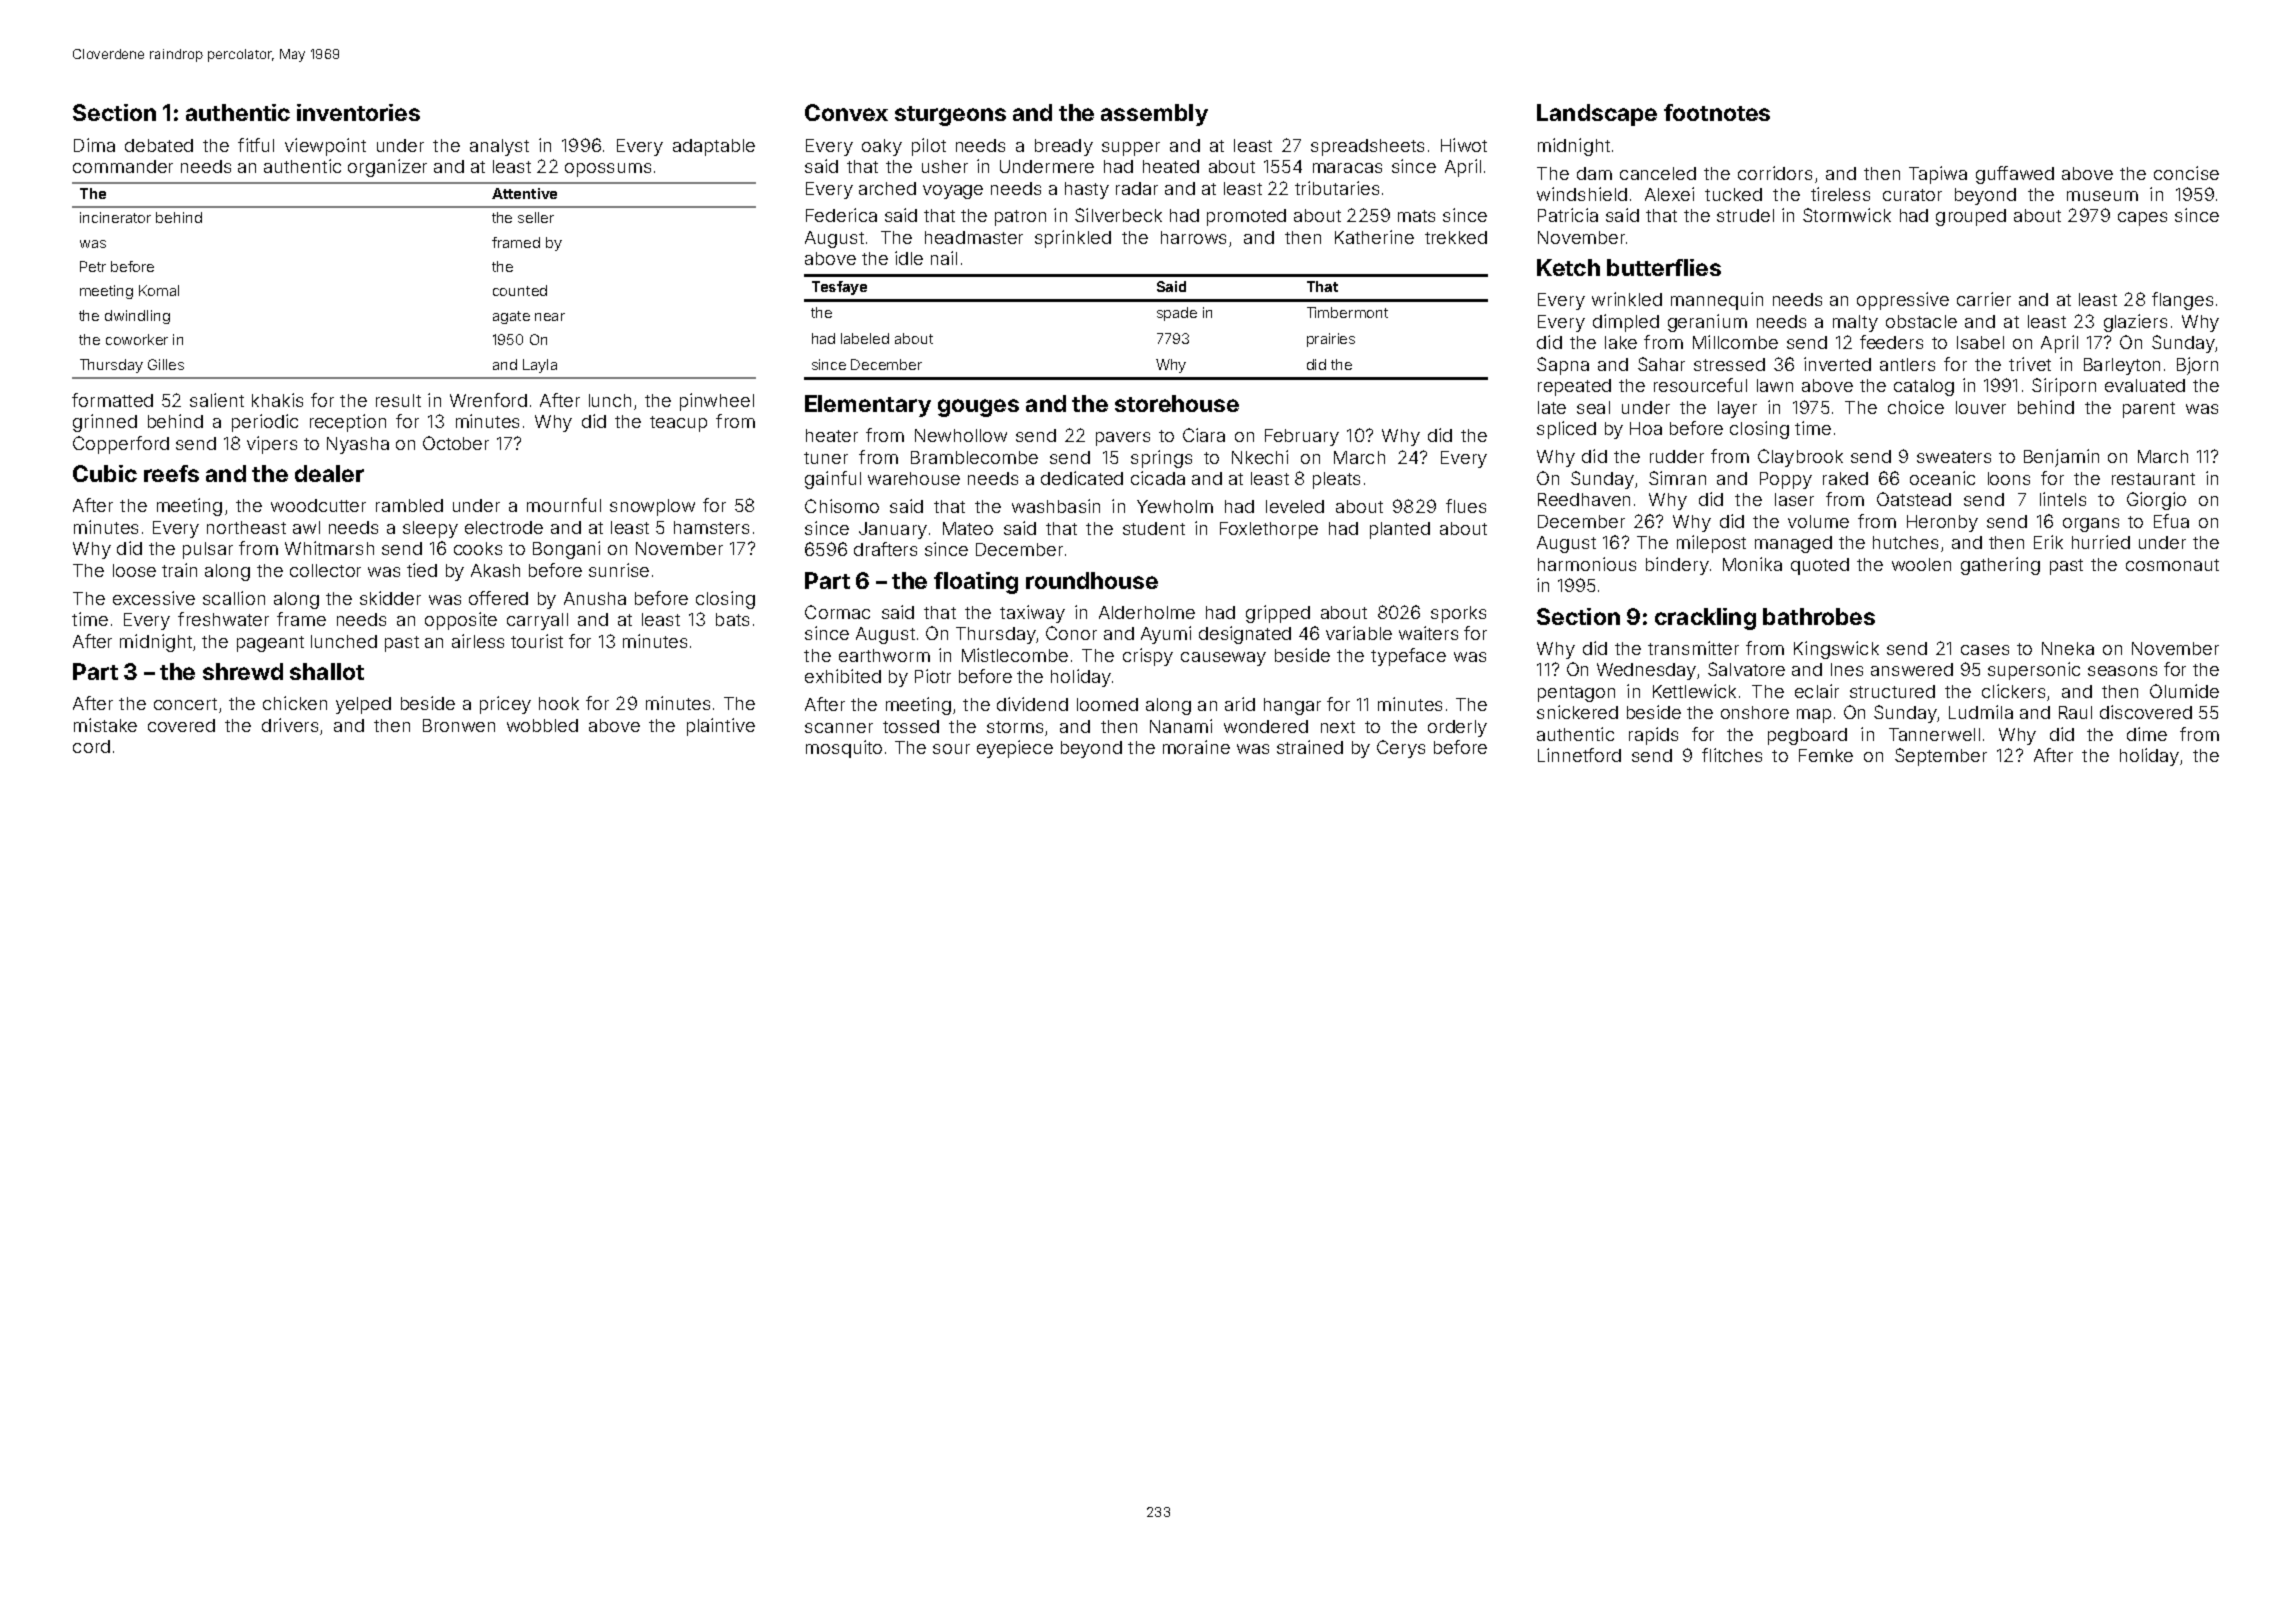 Image resolution: width=2292 pixels, height=1620 pixels. What do you see at coordinates (2000, 566) in the screenshot?
I see `gathering` at bounding box center [2000, 566].
